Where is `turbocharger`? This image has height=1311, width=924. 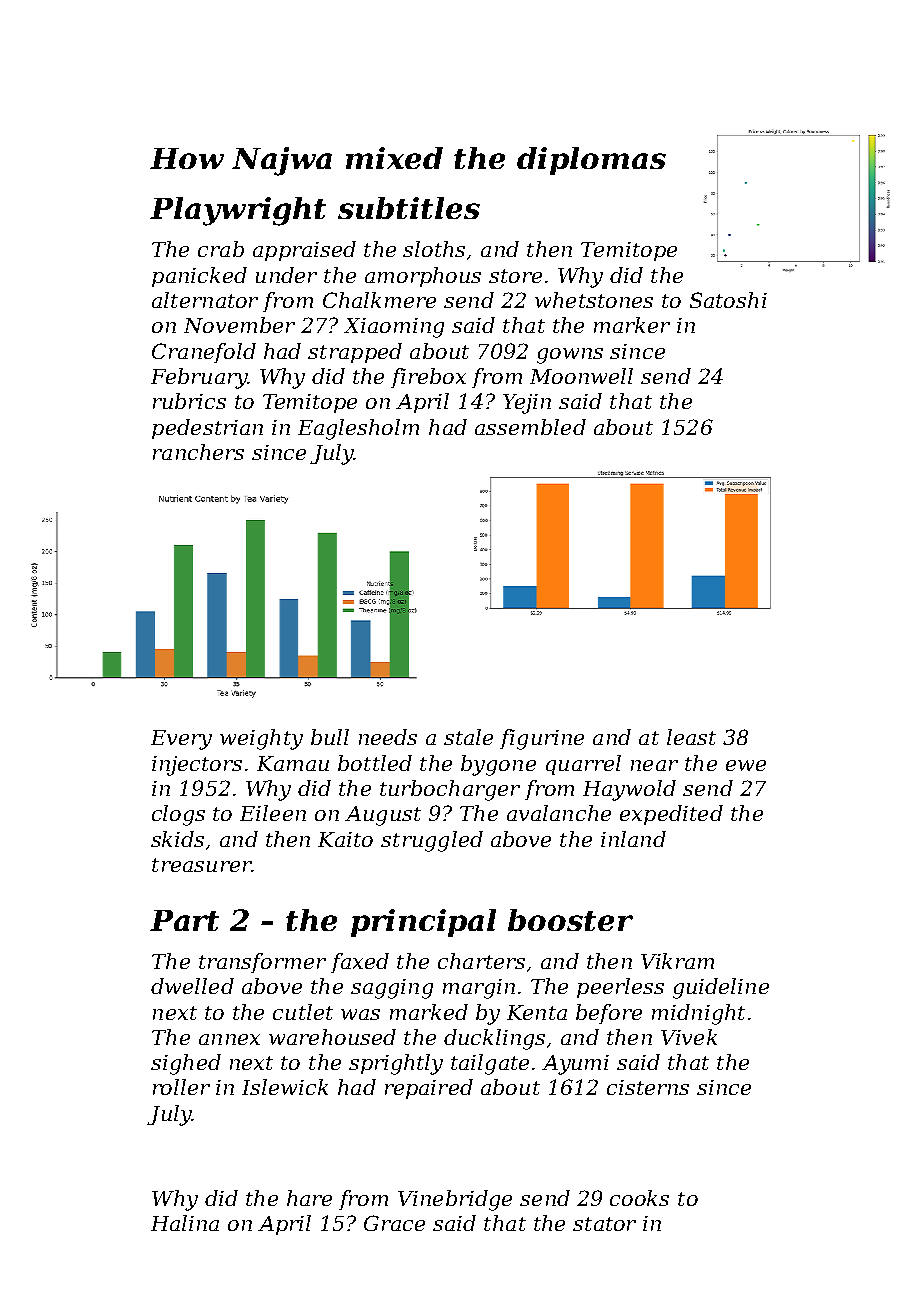 turbocharger is located at coordinates (450, 790).
